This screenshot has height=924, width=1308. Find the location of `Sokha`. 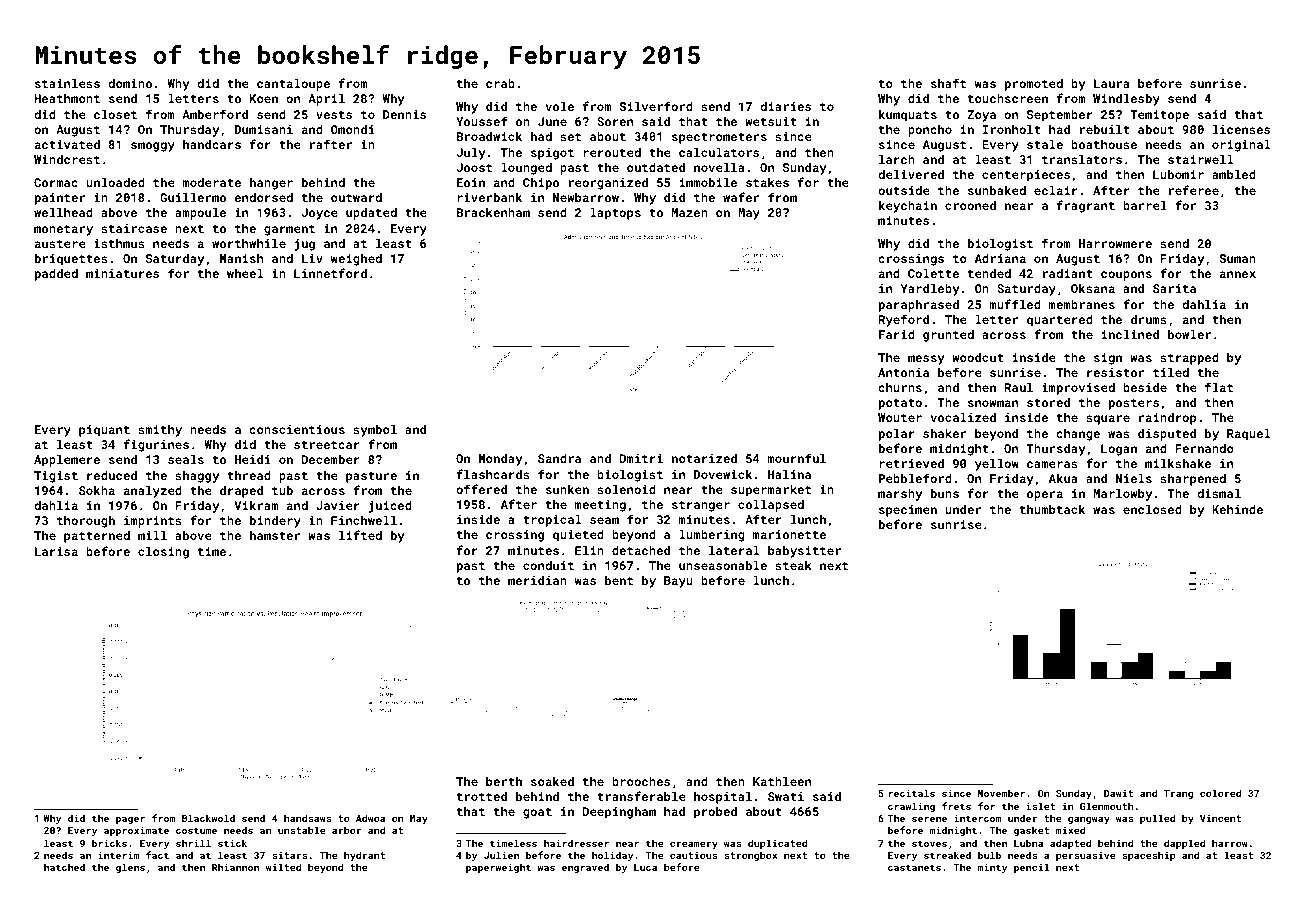

Sokha is located at coordinates (97, 490).
